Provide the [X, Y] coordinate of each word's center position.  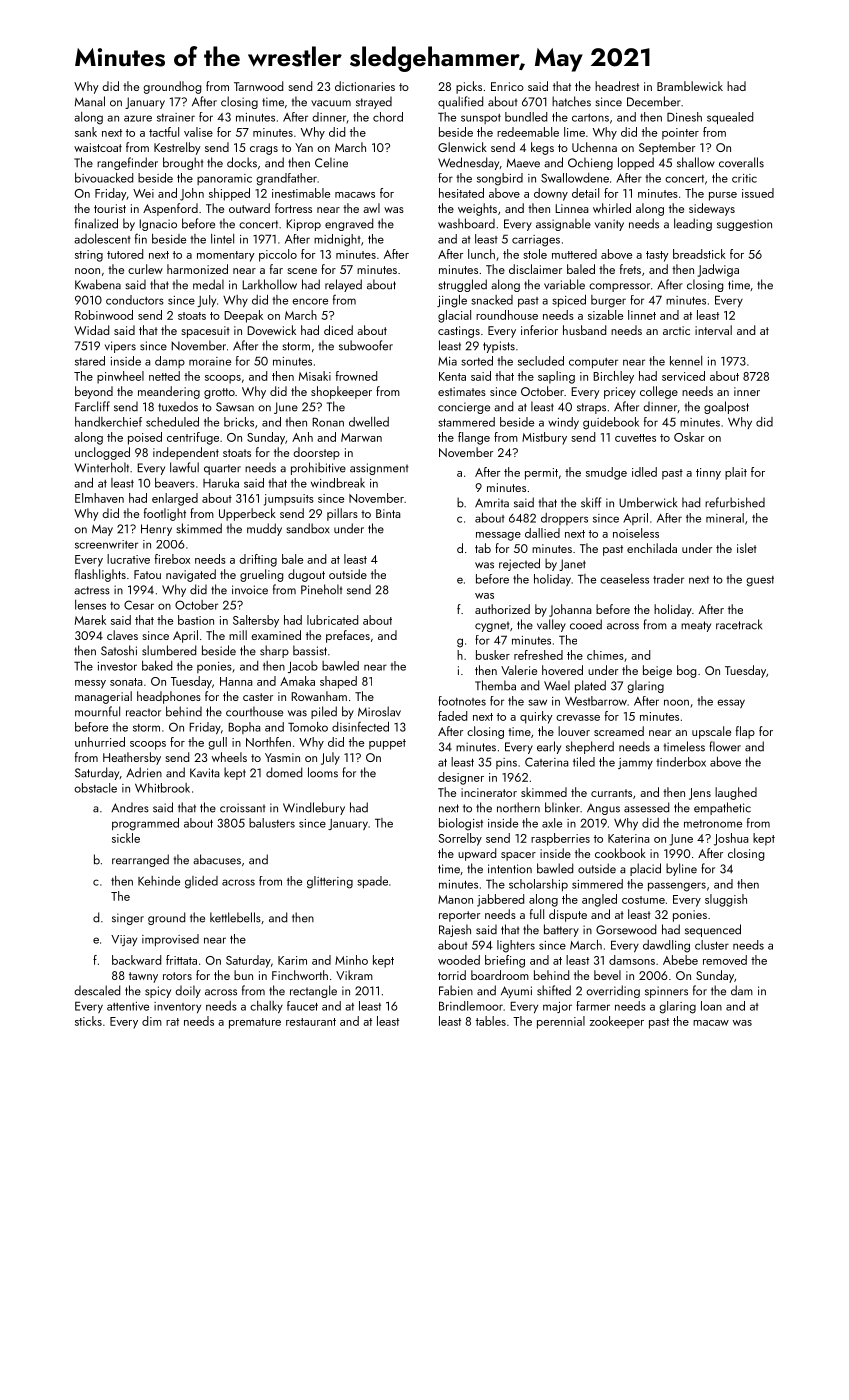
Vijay [124, 940]
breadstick [699, 254]
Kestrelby [177, 148]
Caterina [547, 762]
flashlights [100, 575]
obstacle [95, 788]
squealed [730, 118]
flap [745, 732]
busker [493, 655]
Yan [304, 147]
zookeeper [617, 1022]
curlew [145, 269]
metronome [713, 824]
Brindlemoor [471, 1006]
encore [310, 301]
